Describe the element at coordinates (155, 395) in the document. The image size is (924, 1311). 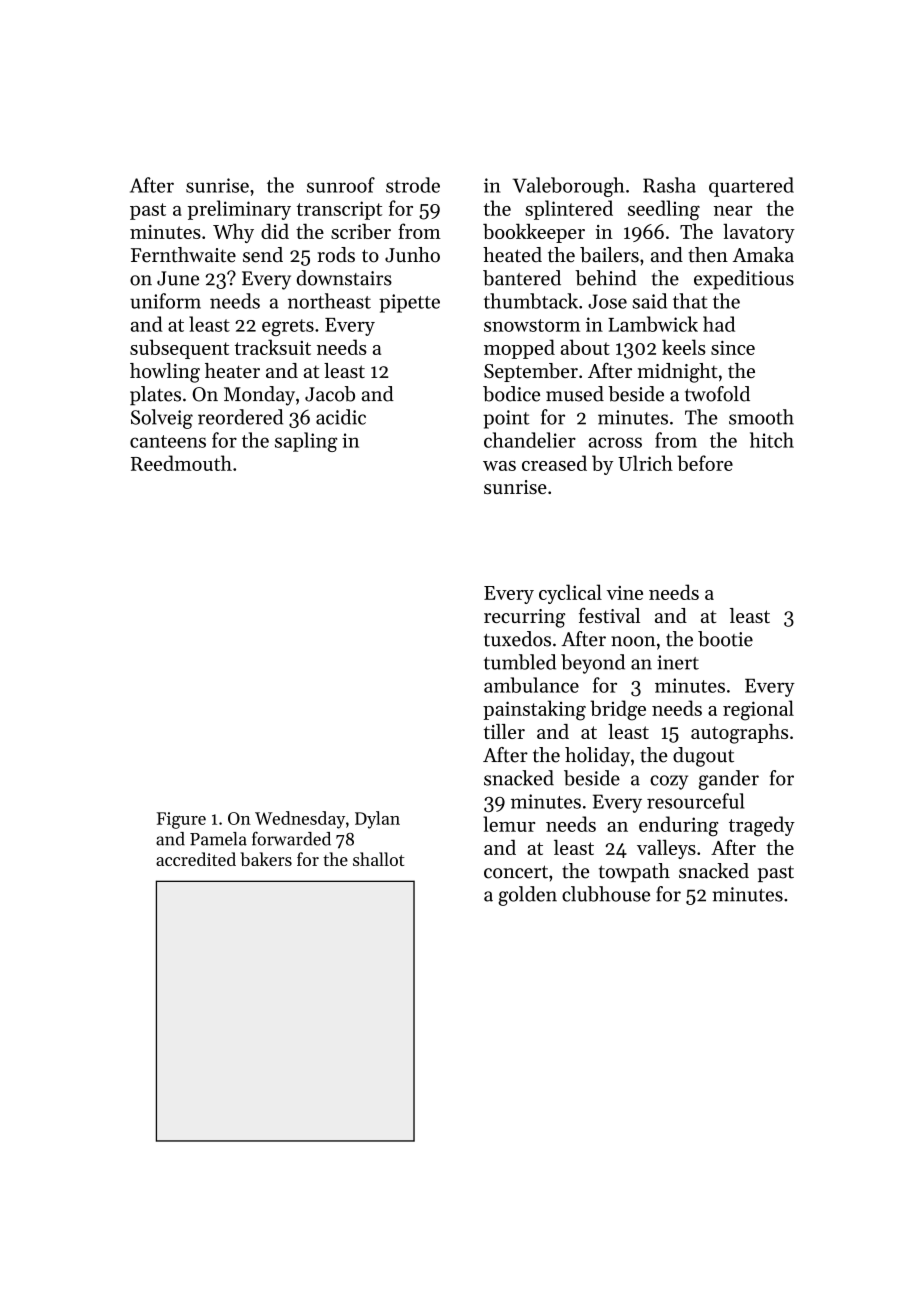
I see `plates` at that location.
